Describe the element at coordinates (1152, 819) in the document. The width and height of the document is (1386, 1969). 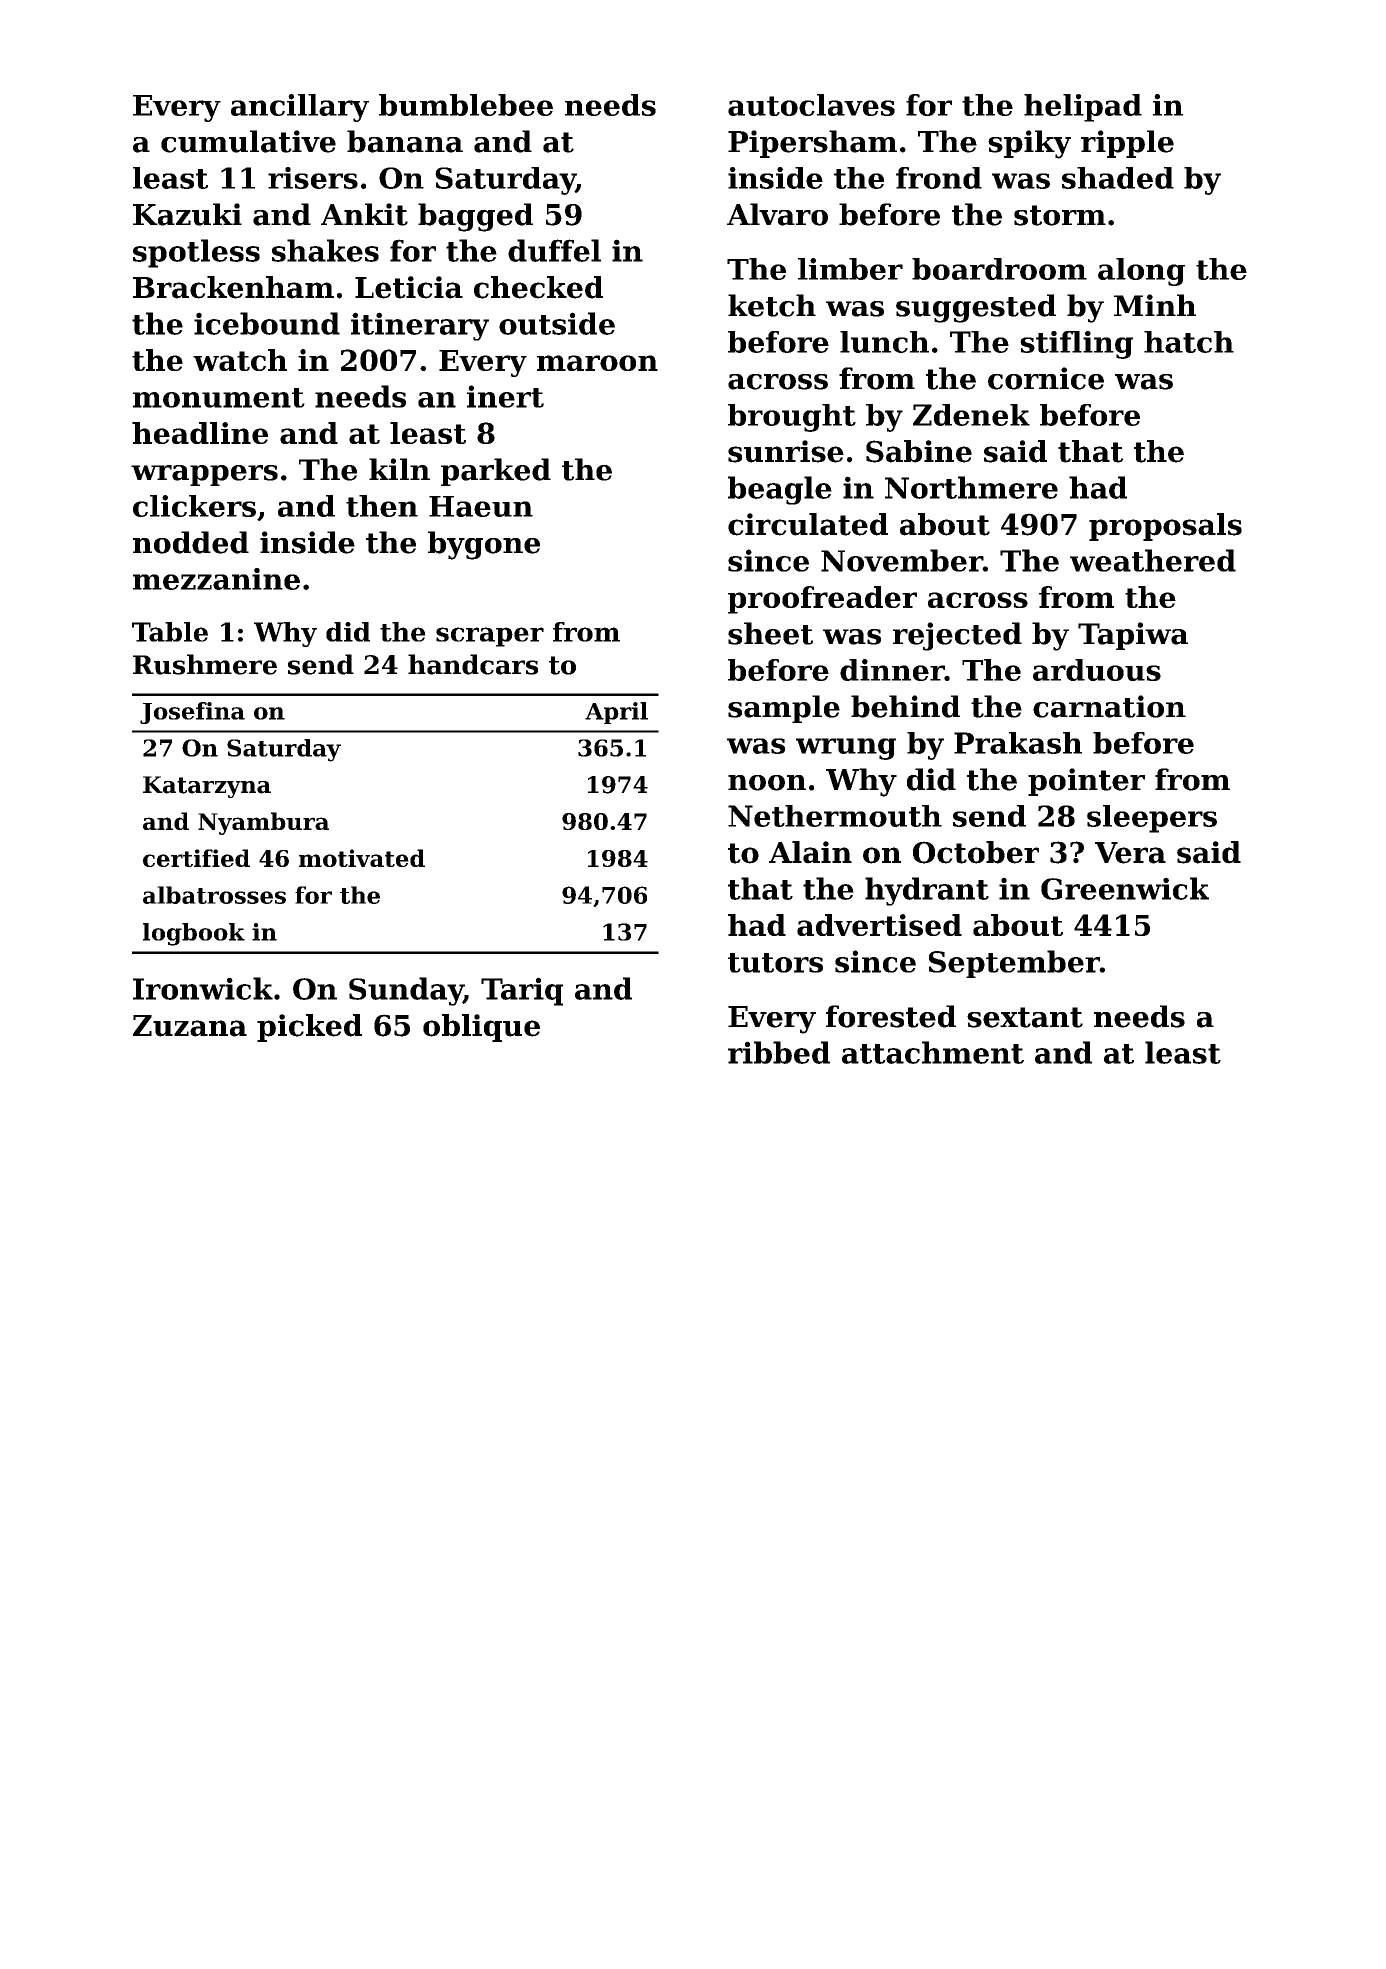
I see `sleepers` at that location.
